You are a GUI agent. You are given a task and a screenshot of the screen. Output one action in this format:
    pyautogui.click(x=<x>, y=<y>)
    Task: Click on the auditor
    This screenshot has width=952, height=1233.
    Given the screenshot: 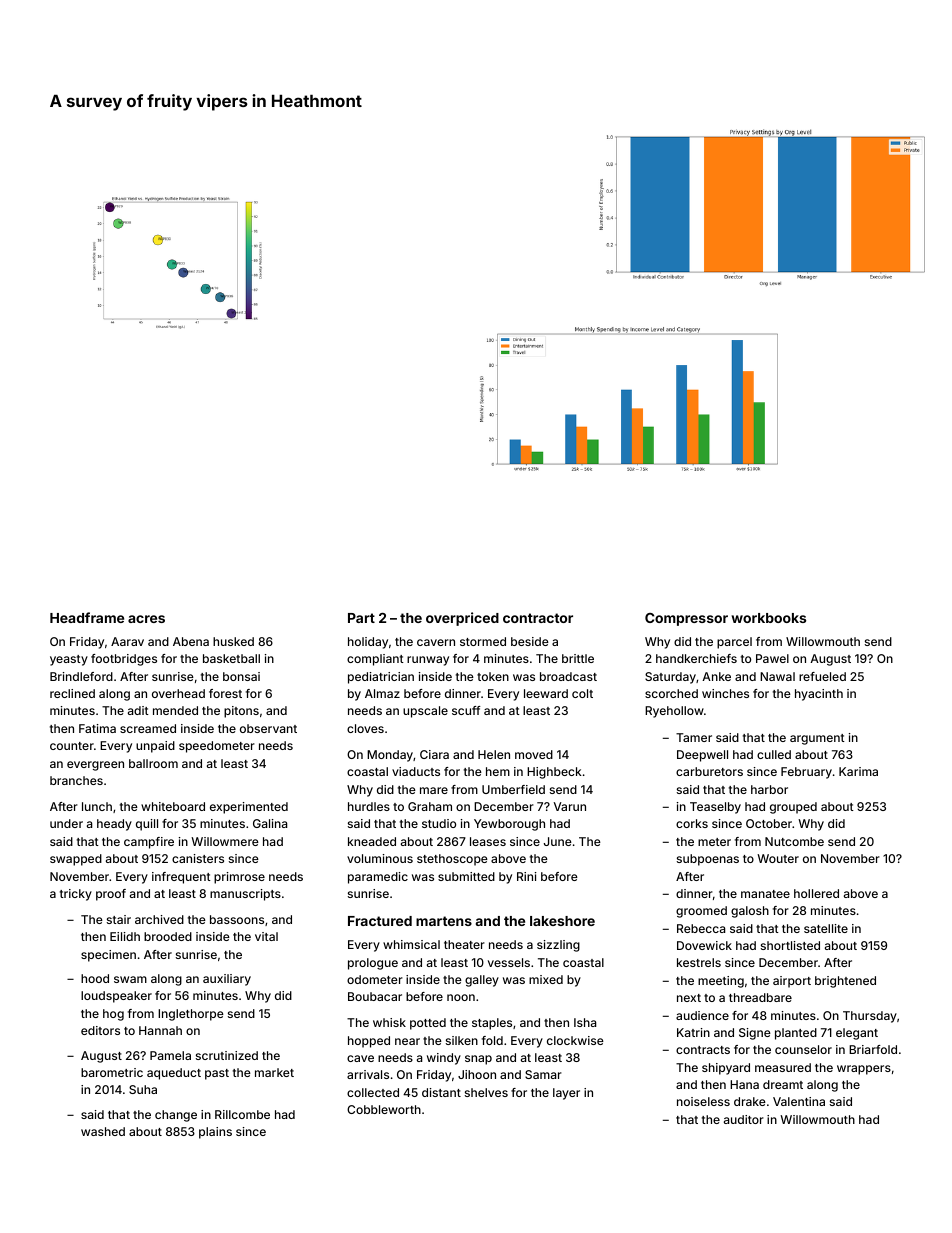 What is the action you would take?
    pyautogui.click(x=744, y=1119)
